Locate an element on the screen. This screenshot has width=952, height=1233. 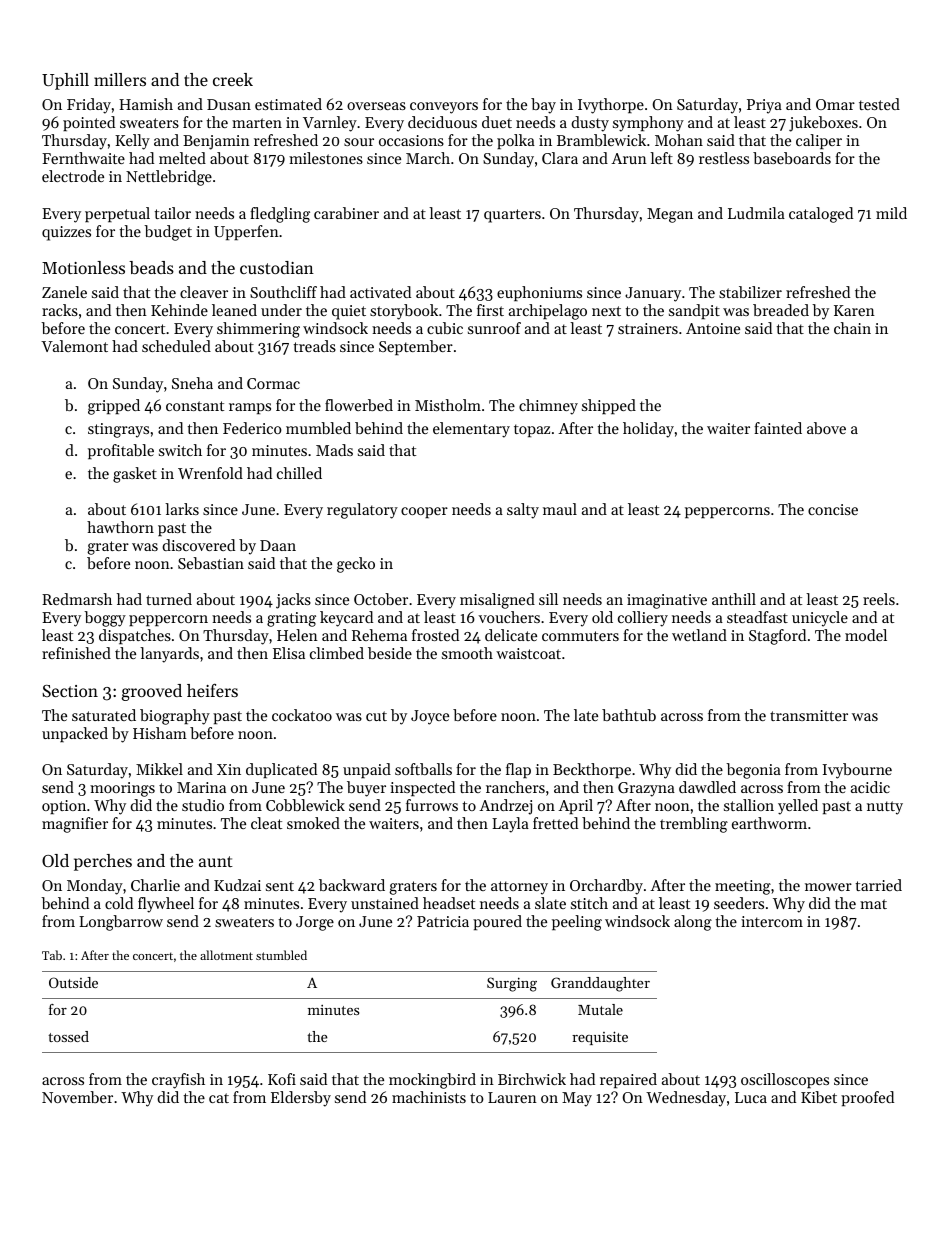
chain is located at coordinates (852, 328).
